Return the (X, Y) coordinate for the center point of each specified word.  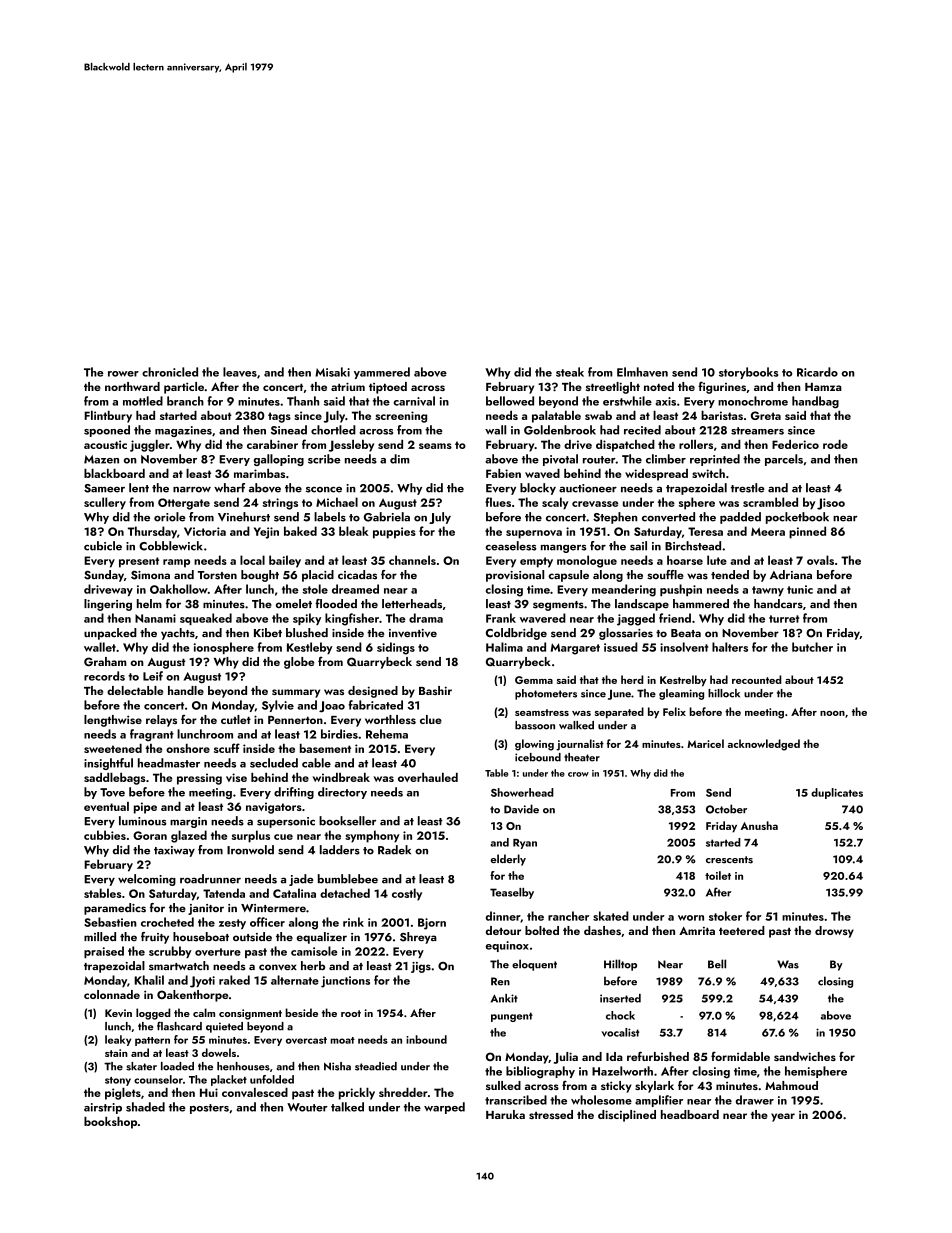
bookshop (110, 1123)
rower (123, 374)
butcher (812, 647)
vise (236, 777)
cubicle (103, 546)
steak (570, 372)
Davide (521, 809)
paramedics (115, 909)
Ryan (525, 844)
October (726, 809)
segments (558, 606)
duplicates (837, 793)
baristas (722, 415)
